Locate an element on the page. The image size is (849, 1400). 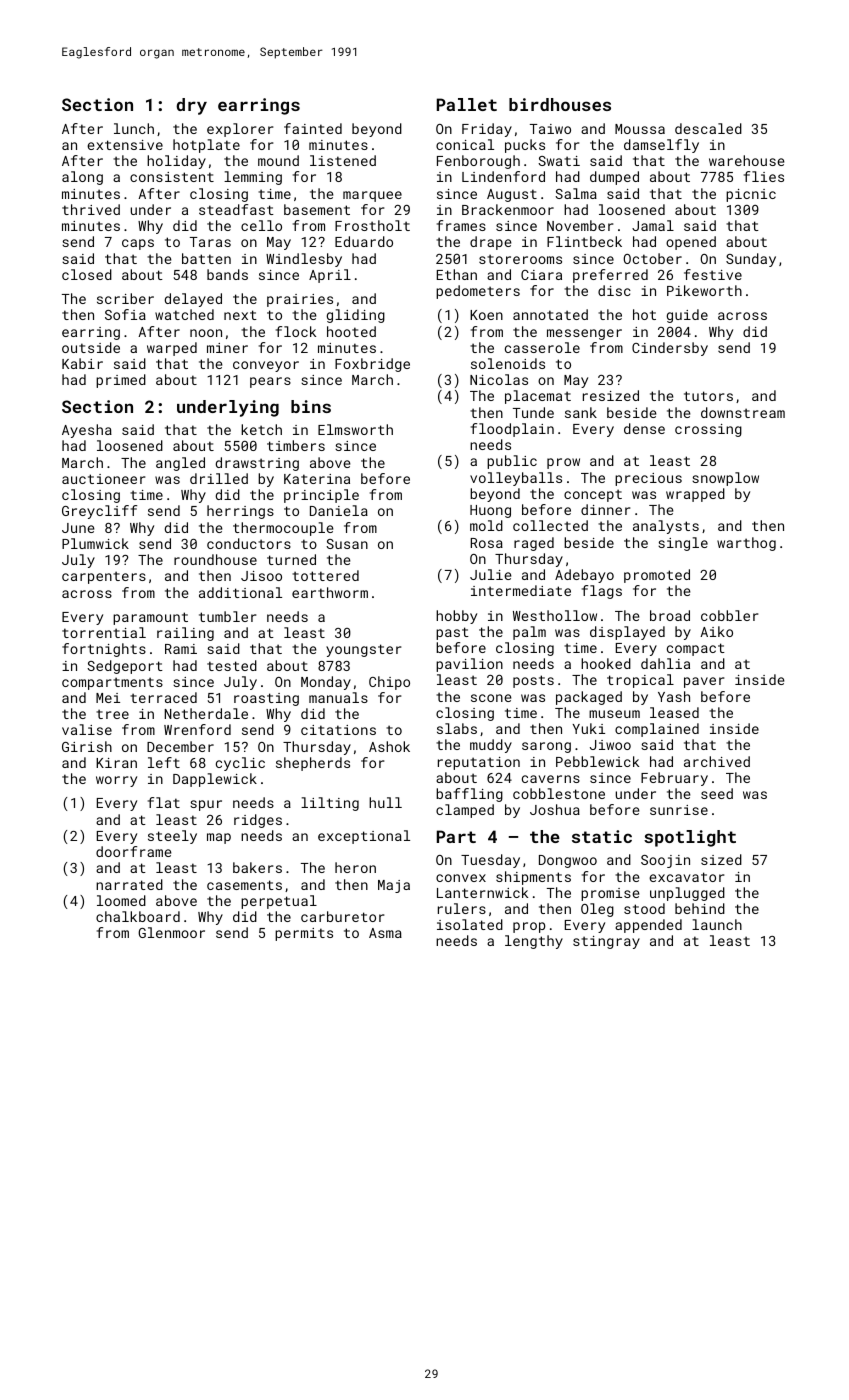
marquee is located at coordinates (372, 196).
